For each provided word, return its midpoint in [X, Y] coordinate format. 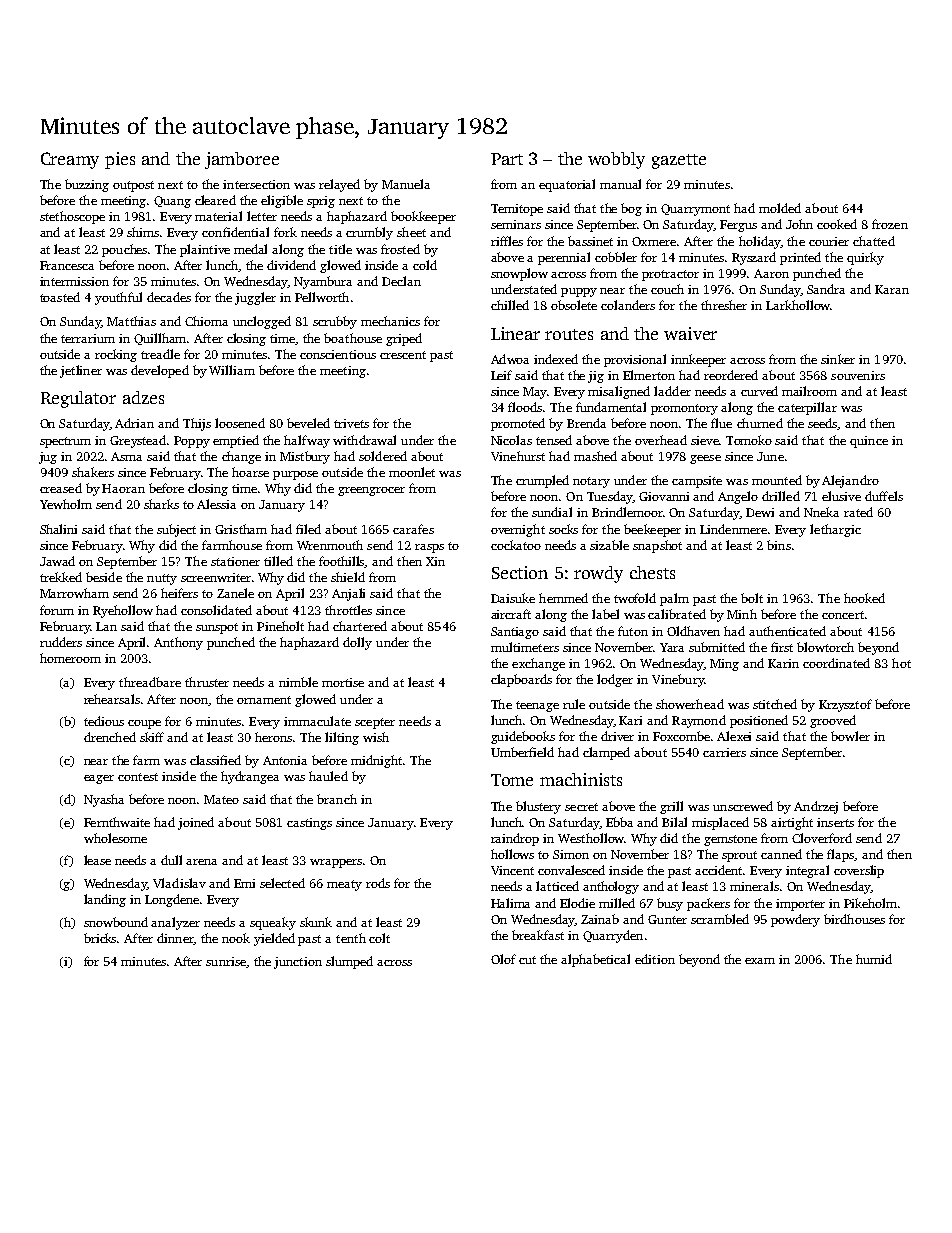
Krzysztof [845, 705]
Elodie [577, 903]
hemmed [563, 598]
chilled [510, 305]
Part [507, 159]
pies [120, 160]
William [232, 370]
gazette [679, 161]
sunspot [217, 628]
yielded [274, 939]
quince [869, 442]
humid [874, 959]
